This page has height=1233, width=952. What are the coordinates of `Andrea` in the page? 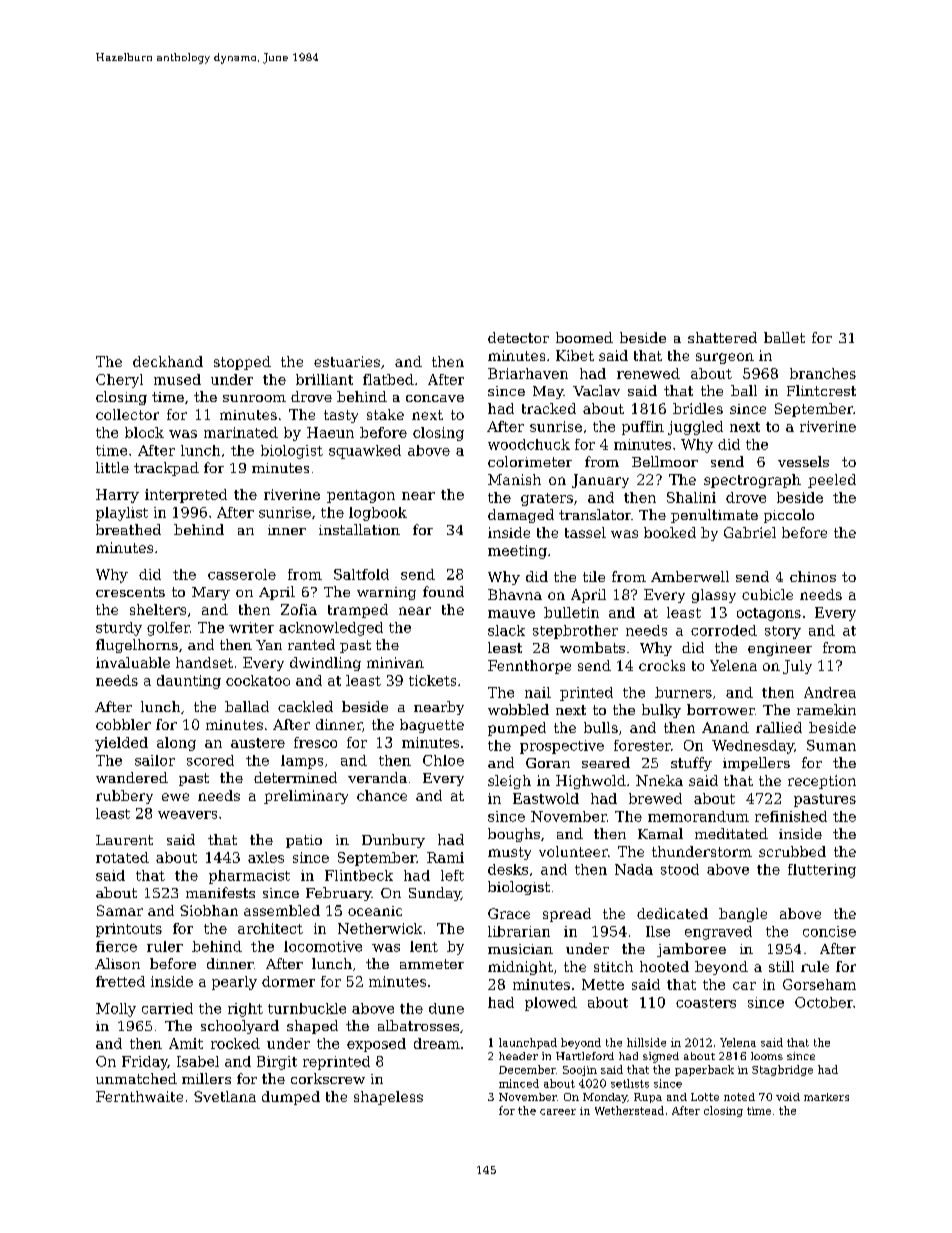 It's located at (830, 692).
